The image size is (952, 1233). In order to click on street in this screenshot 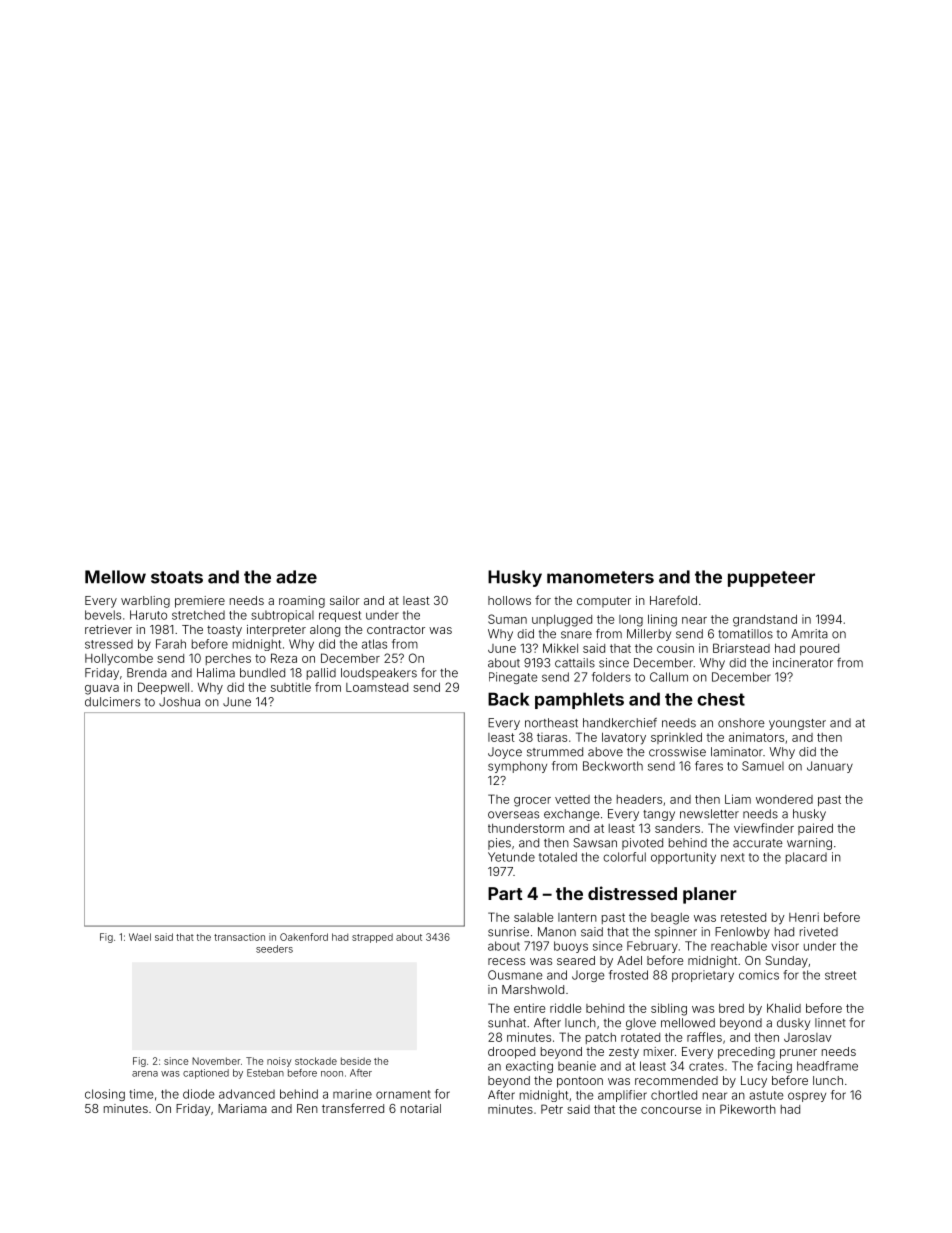, I will do `click(840, 975)`.
